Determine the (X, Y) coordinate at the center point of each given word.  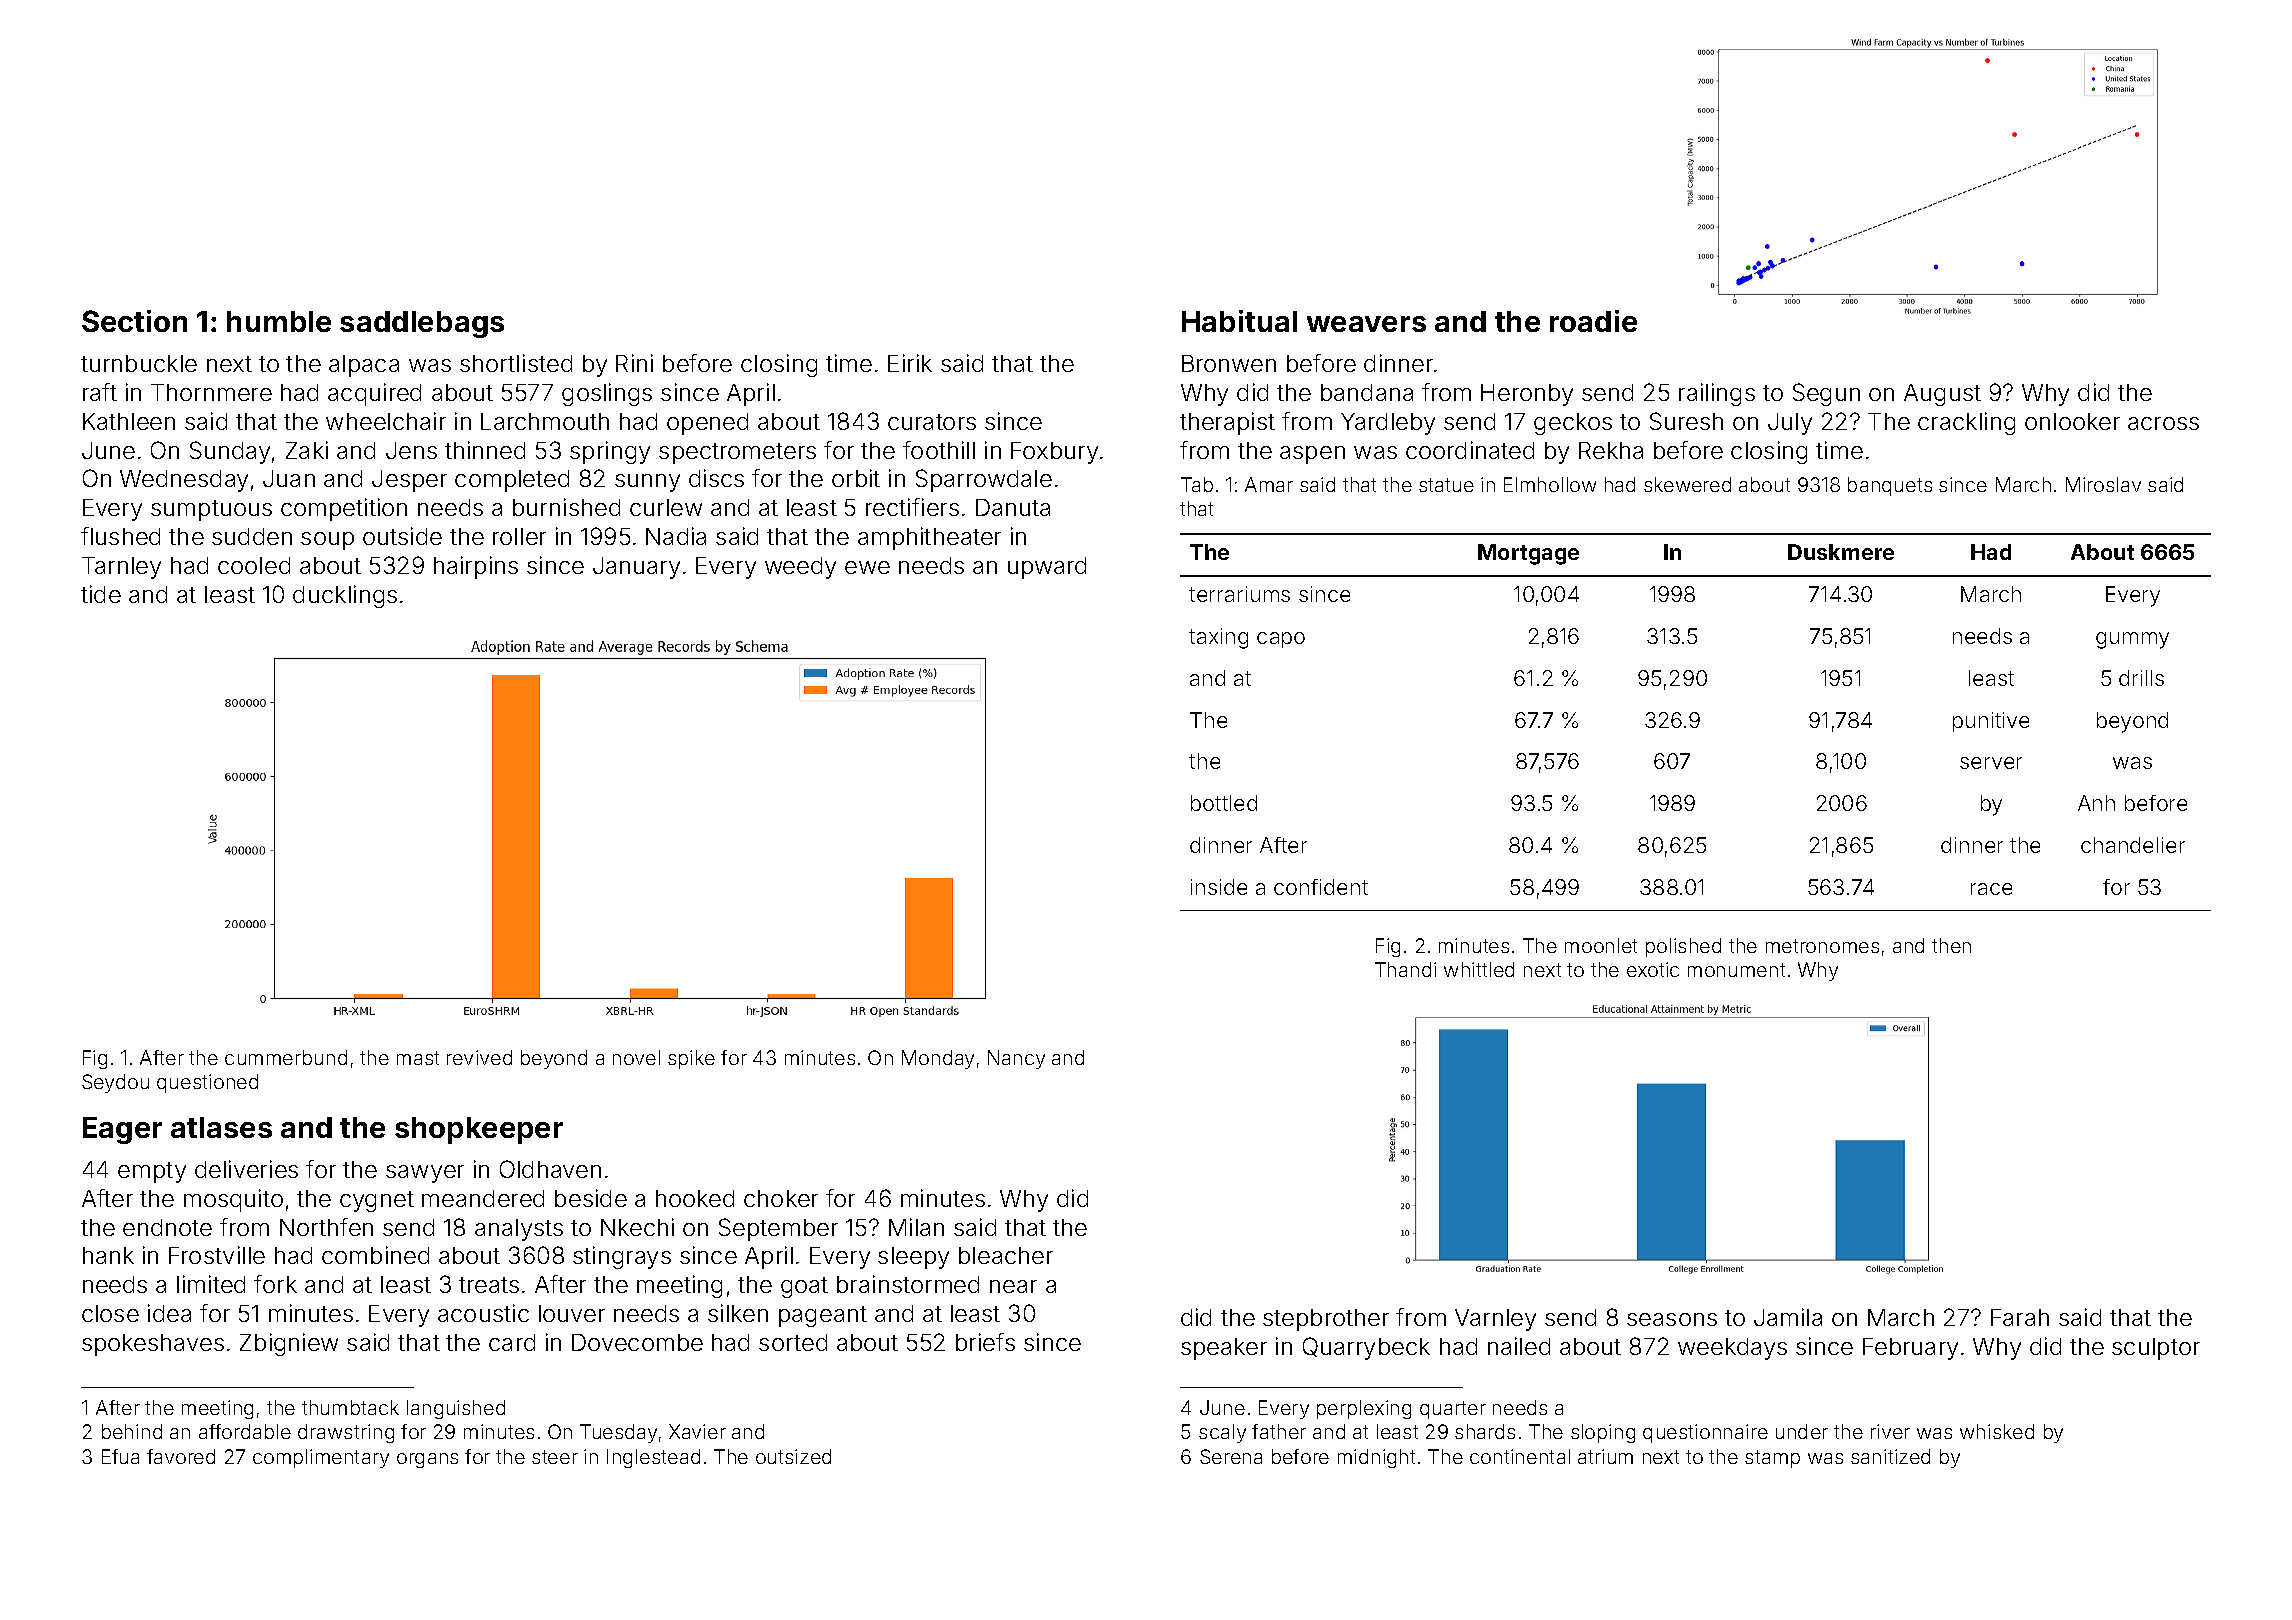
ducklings (345, 596)
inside (1219, 887)
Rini (634, 363)
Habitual (1239, 321)
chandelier (2133, 845)
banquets (1890, 486)
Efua (120, 1456)
